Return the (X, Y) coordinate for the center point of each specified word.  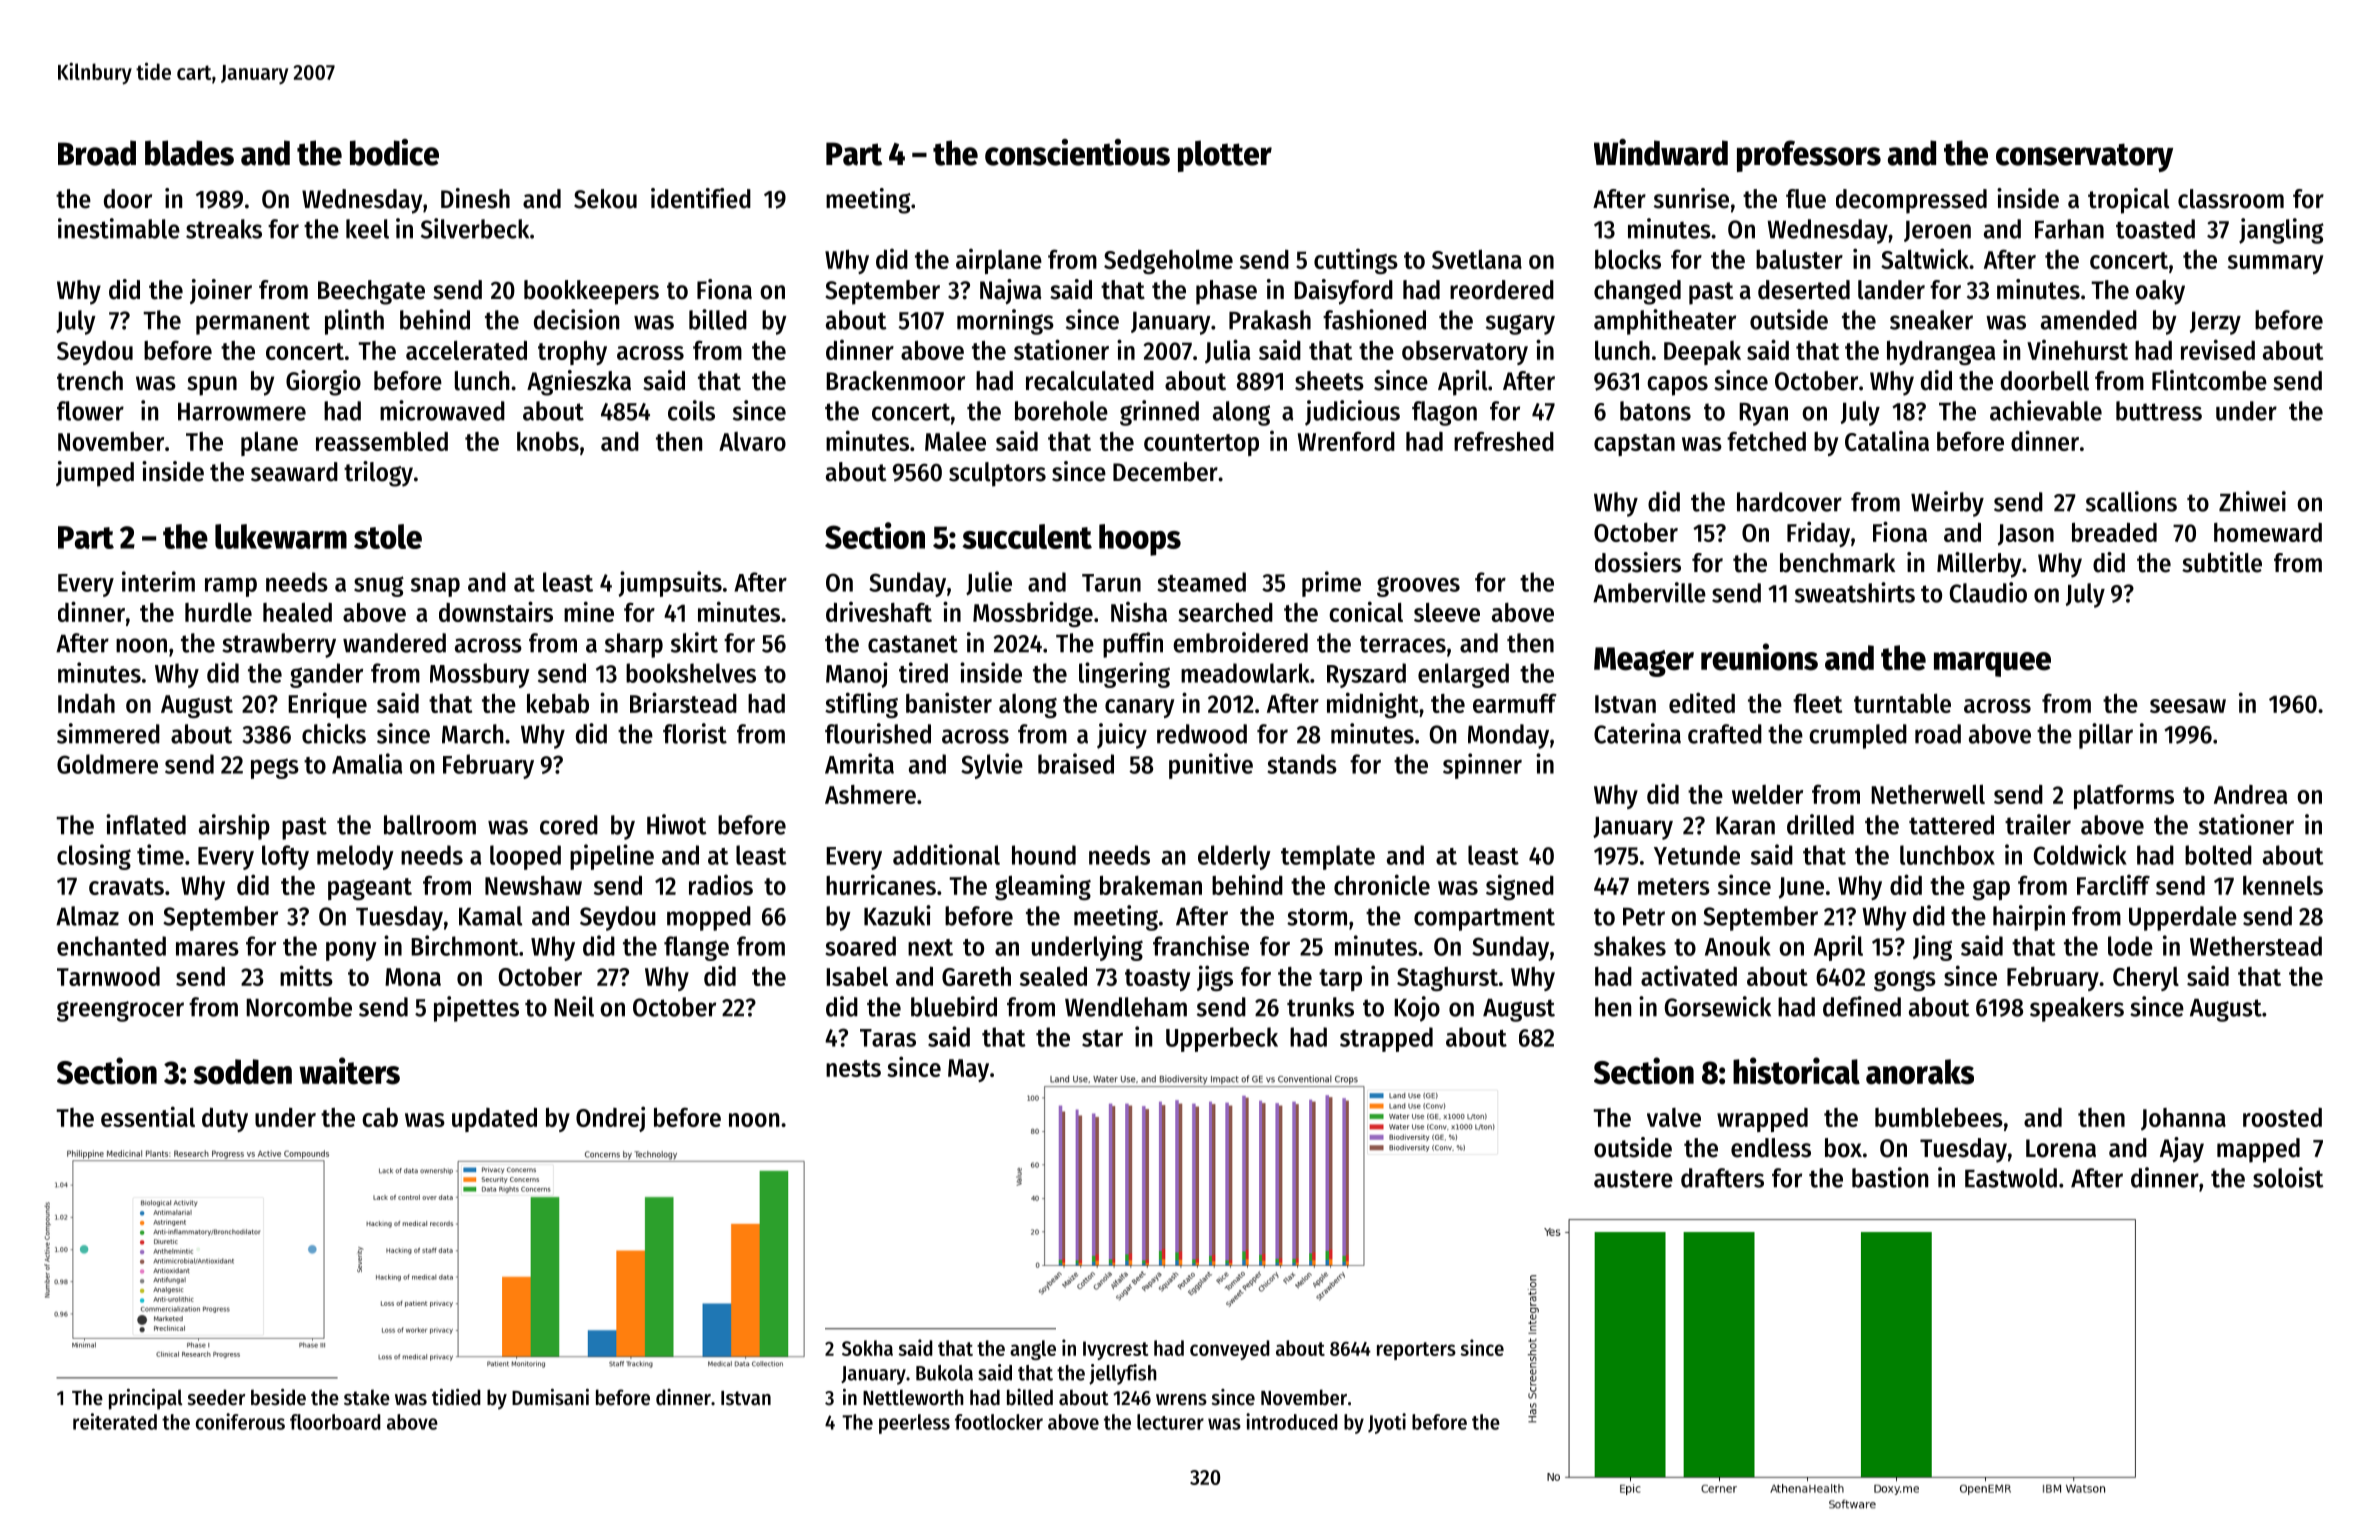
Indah (86, 703)
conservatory (2084, 157)
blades (189, 153)
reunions (1759, 657)
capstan (1634, 445)
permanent (253, 323)
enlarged (1463, 675)
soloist (2288, 1177)
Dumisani (550, 1397)
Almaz (87, 916)
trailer (2038, 824)
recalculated (1090, 381)
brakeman (1151, 885)
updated (494, 1120)
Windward (1661, 152)
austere (1633, 1179)
